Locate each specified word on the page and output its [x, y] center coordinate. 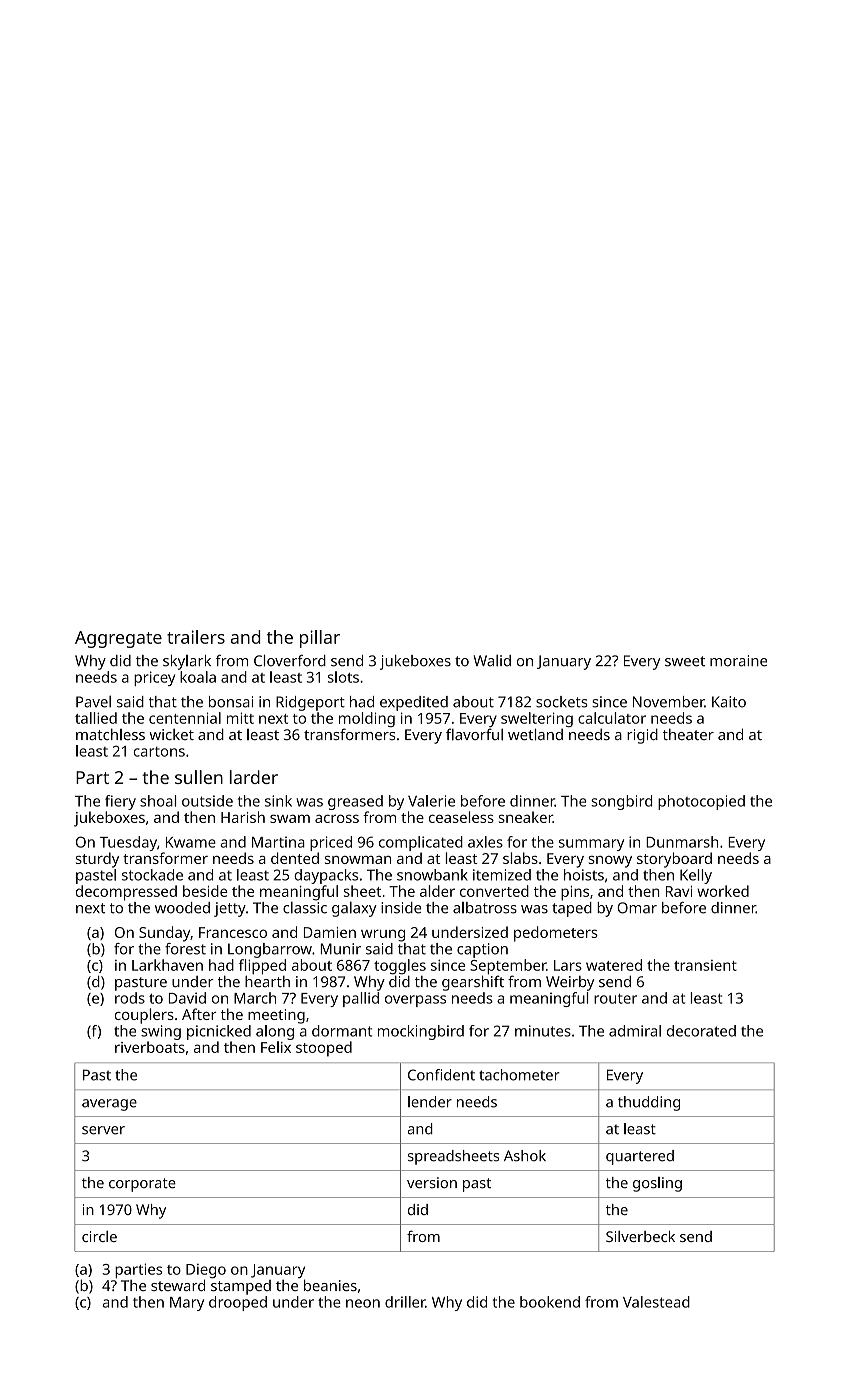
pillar [320, 639]
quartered [640, 1157]
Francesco [233, 932]
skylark [187, 662]
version [432, 1182]
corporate [142, 1185]
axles [485, 842]
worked [723, 891]
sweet [685, 661]
